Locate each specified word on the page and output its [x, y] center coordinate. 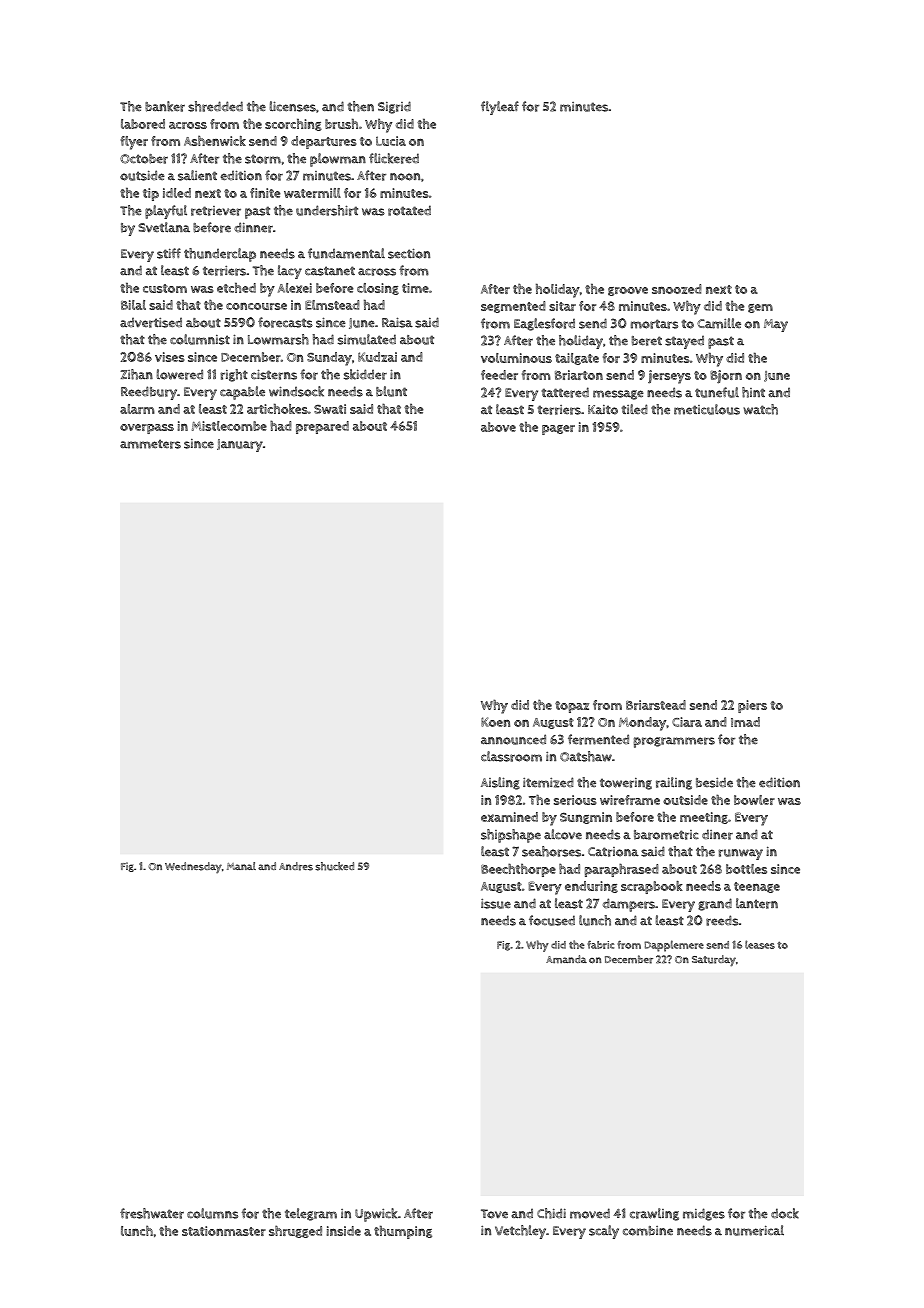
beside [714, 782]
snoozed [677, 289]
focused [552, 920]
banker [165, 106]
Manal [241, 866]
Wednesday [193, 868]
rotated [409, 210]
